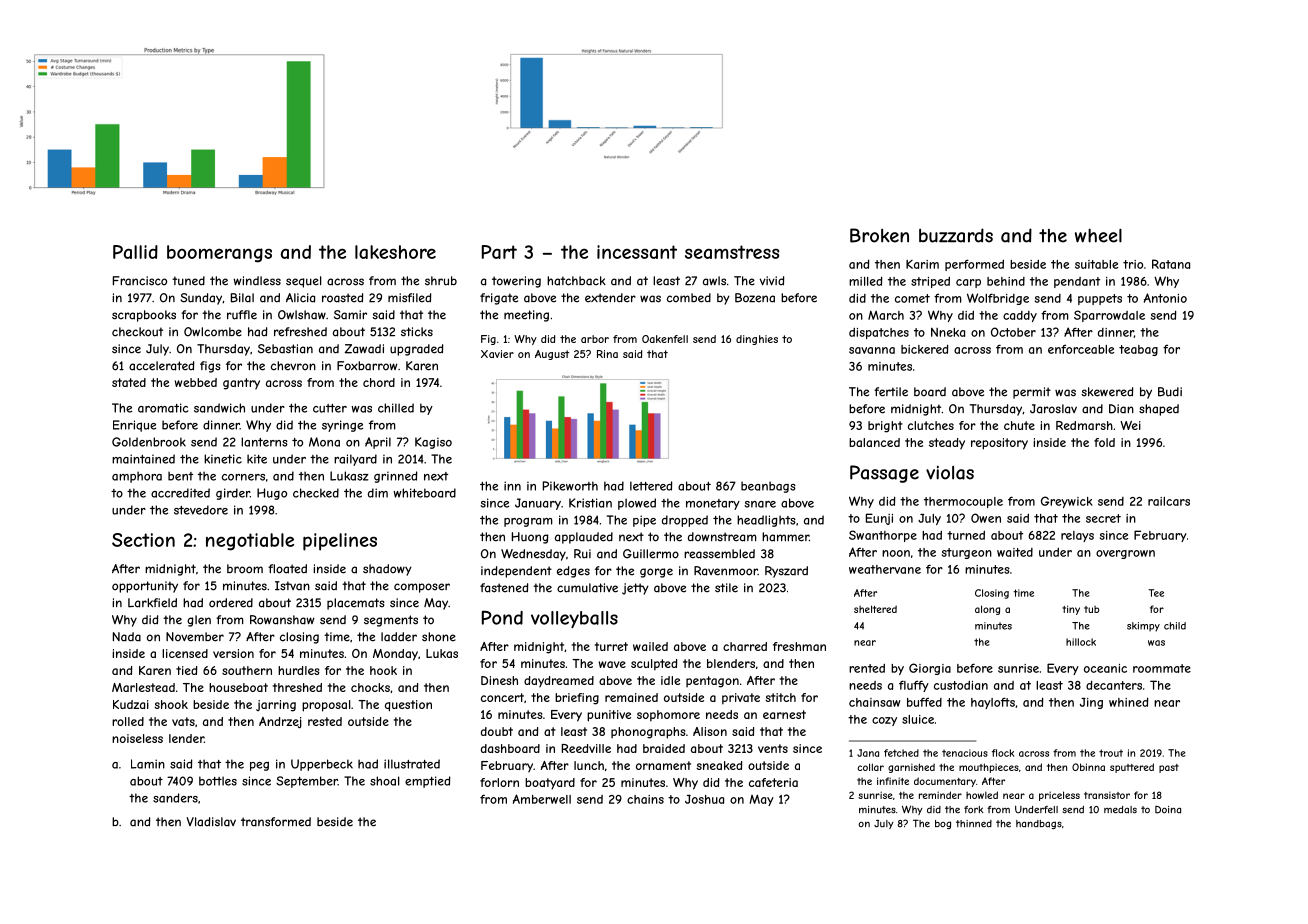  What do you see at coordinates (745, 646) in the screenshot?
I see `charred` at bounding box center [745, 646].
